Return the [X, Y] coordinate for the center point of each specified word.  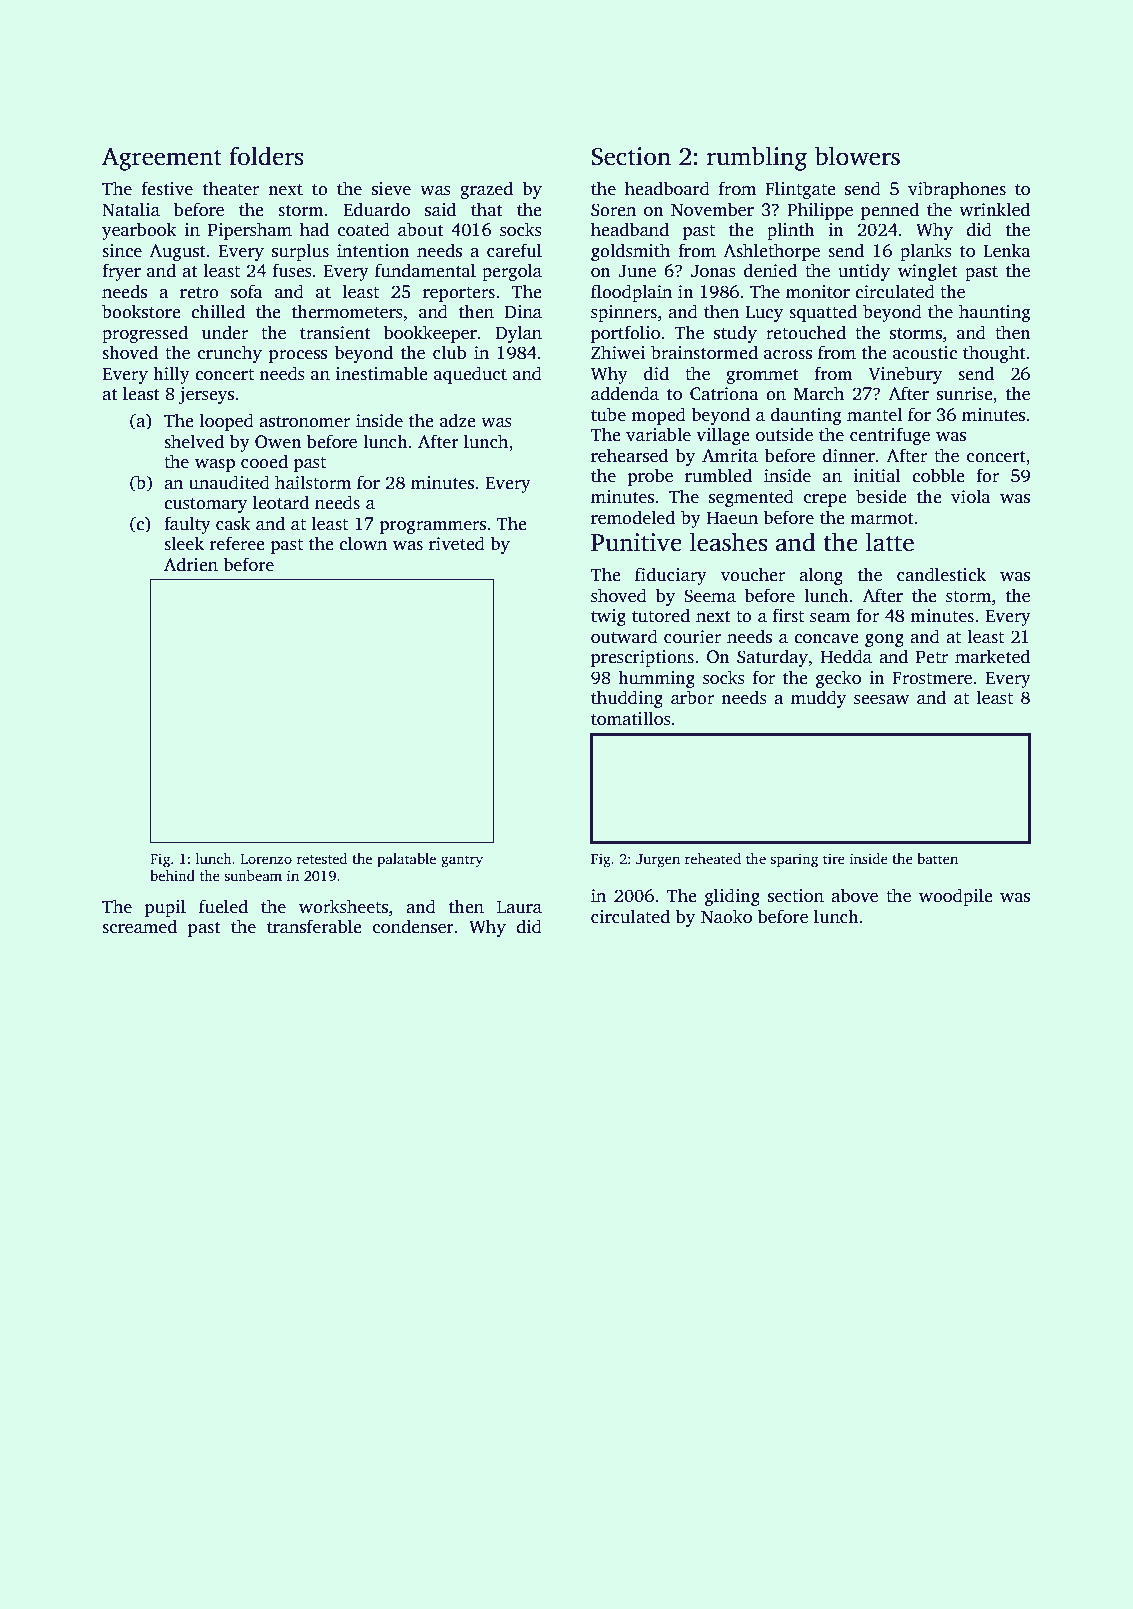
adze [458, 420]
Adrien [191, 564]
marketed [992, 656]
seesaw [881, 700]
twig [608, 617]
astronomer [304, 422]
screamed [139, 926]
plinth [791, 231]
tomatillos [631, 718]
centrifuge [890, 436]
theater [231, 188]
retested [322, 858]
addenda [625, 393]
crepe [825, 500]
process [298, 356]
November [712, 209]
